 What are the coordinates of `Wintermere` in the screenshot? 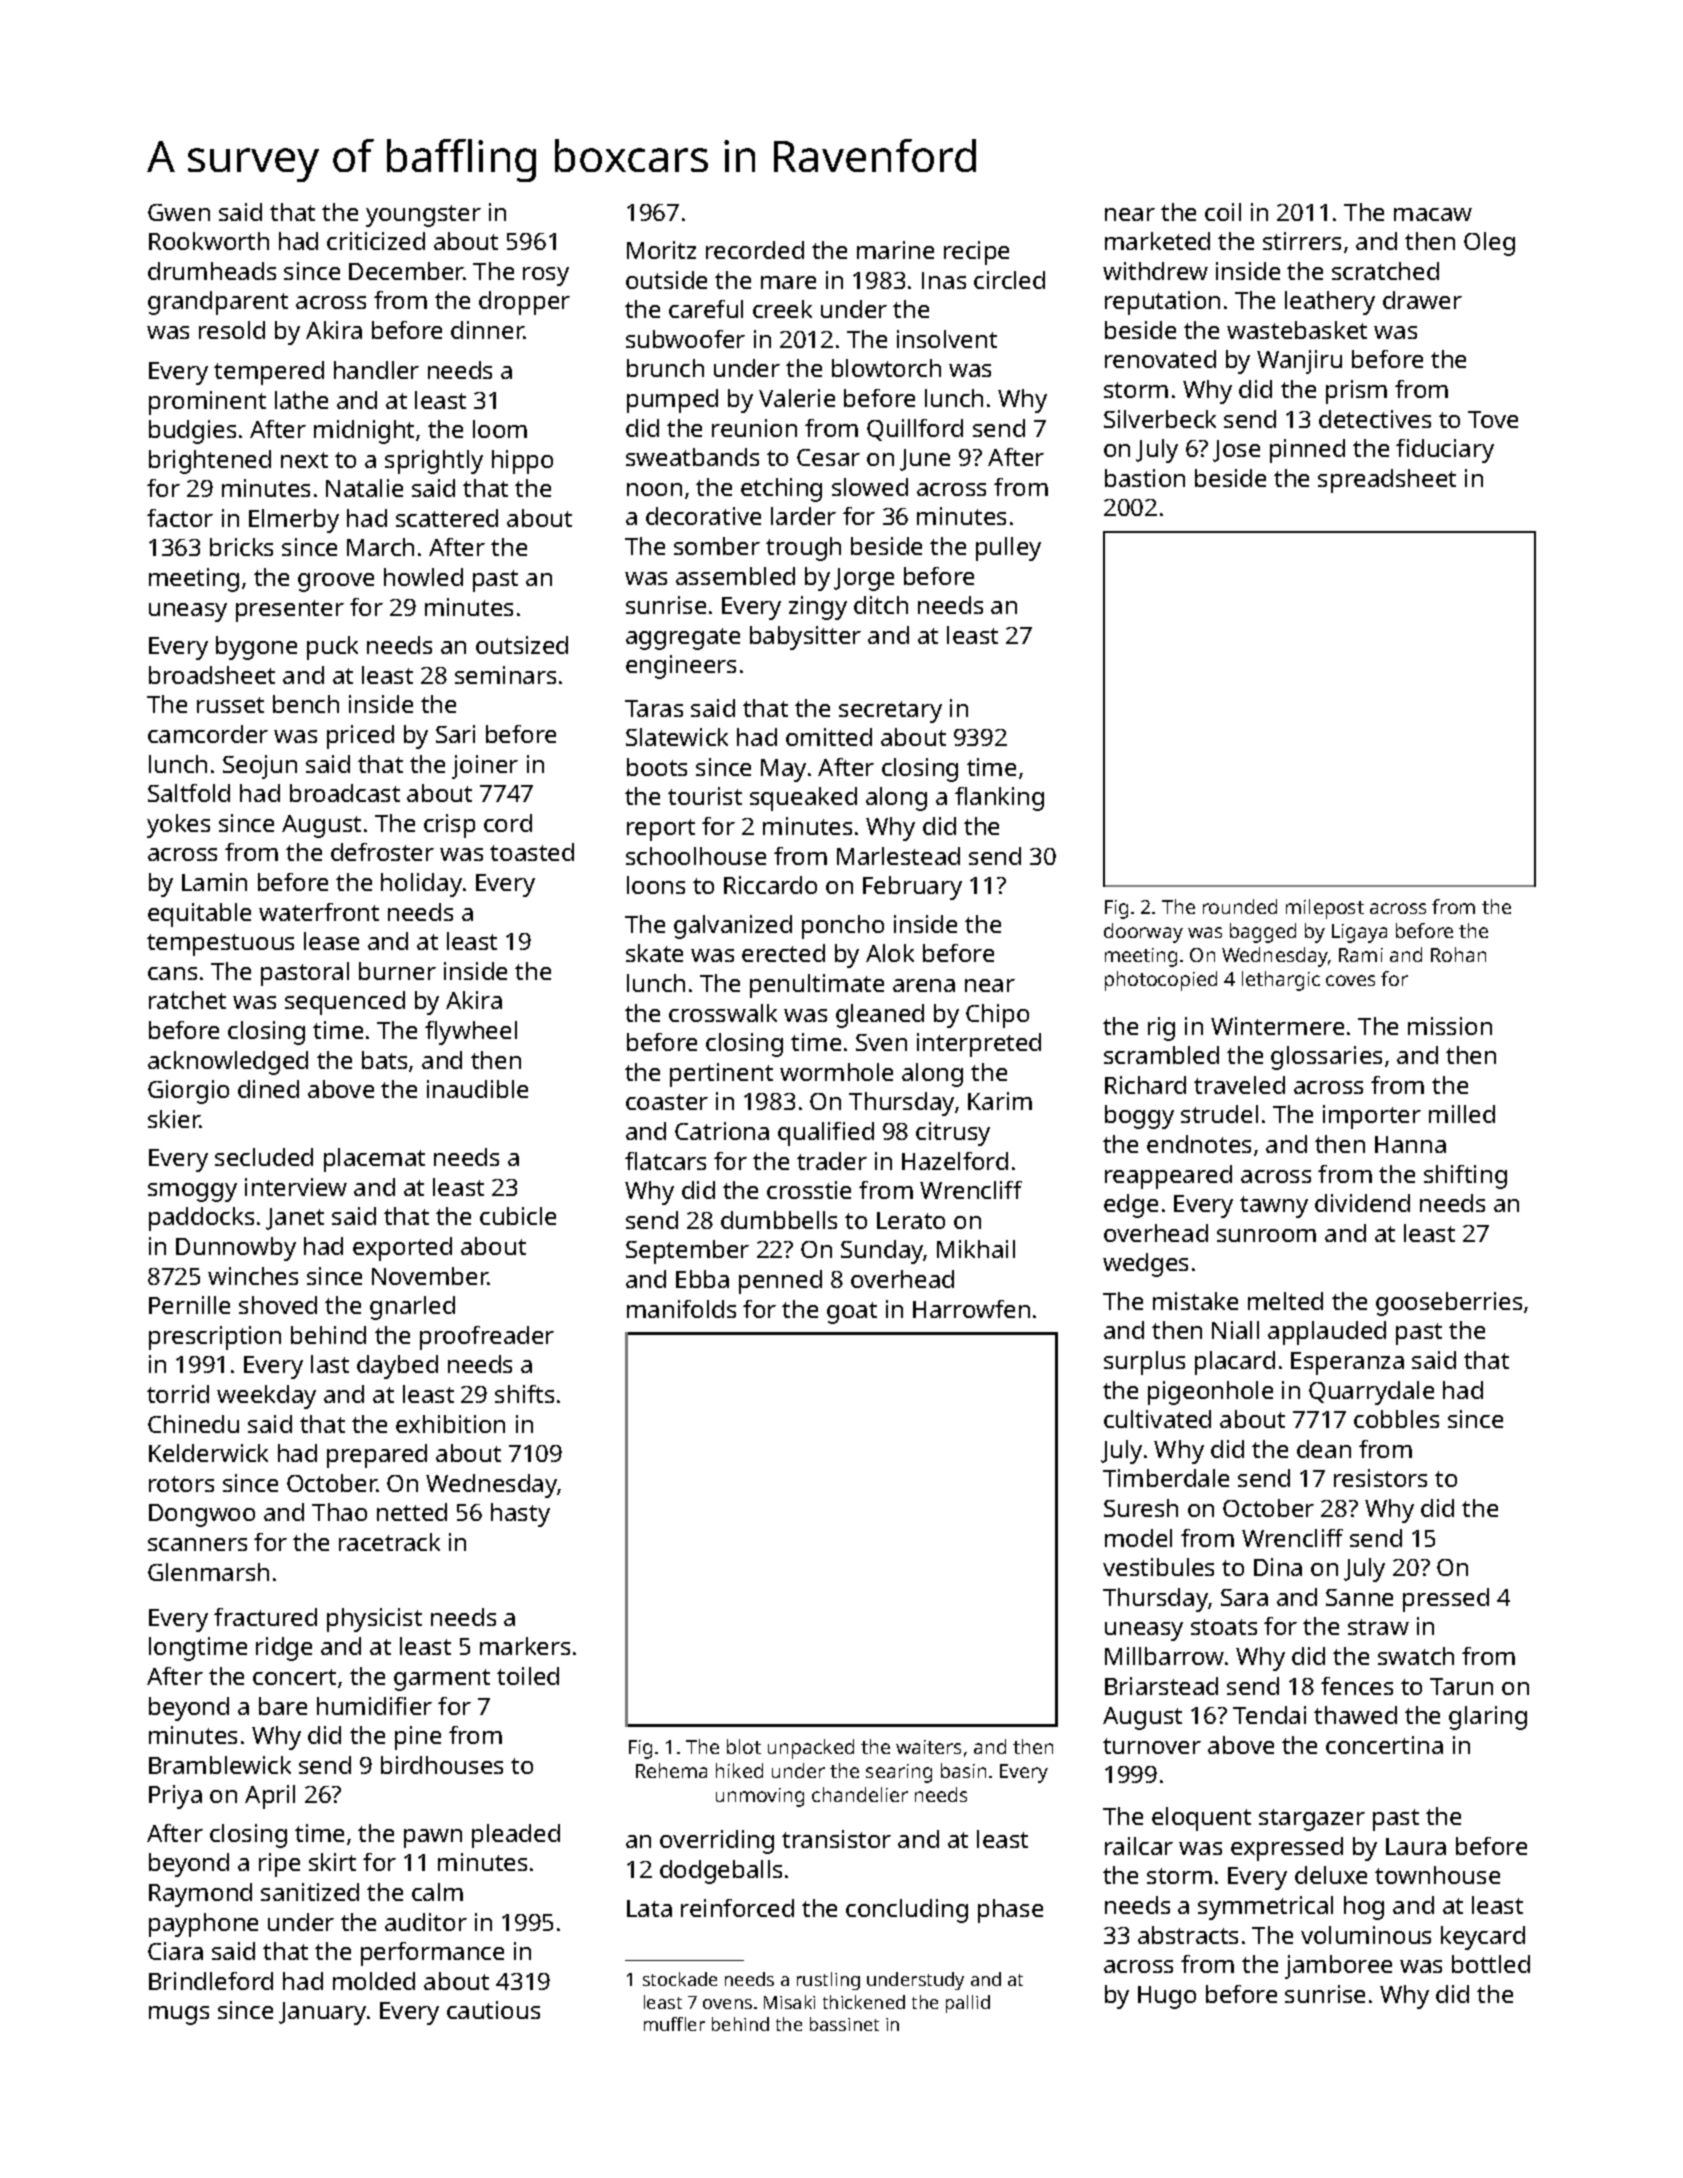 It's located at (1277, 1026).
